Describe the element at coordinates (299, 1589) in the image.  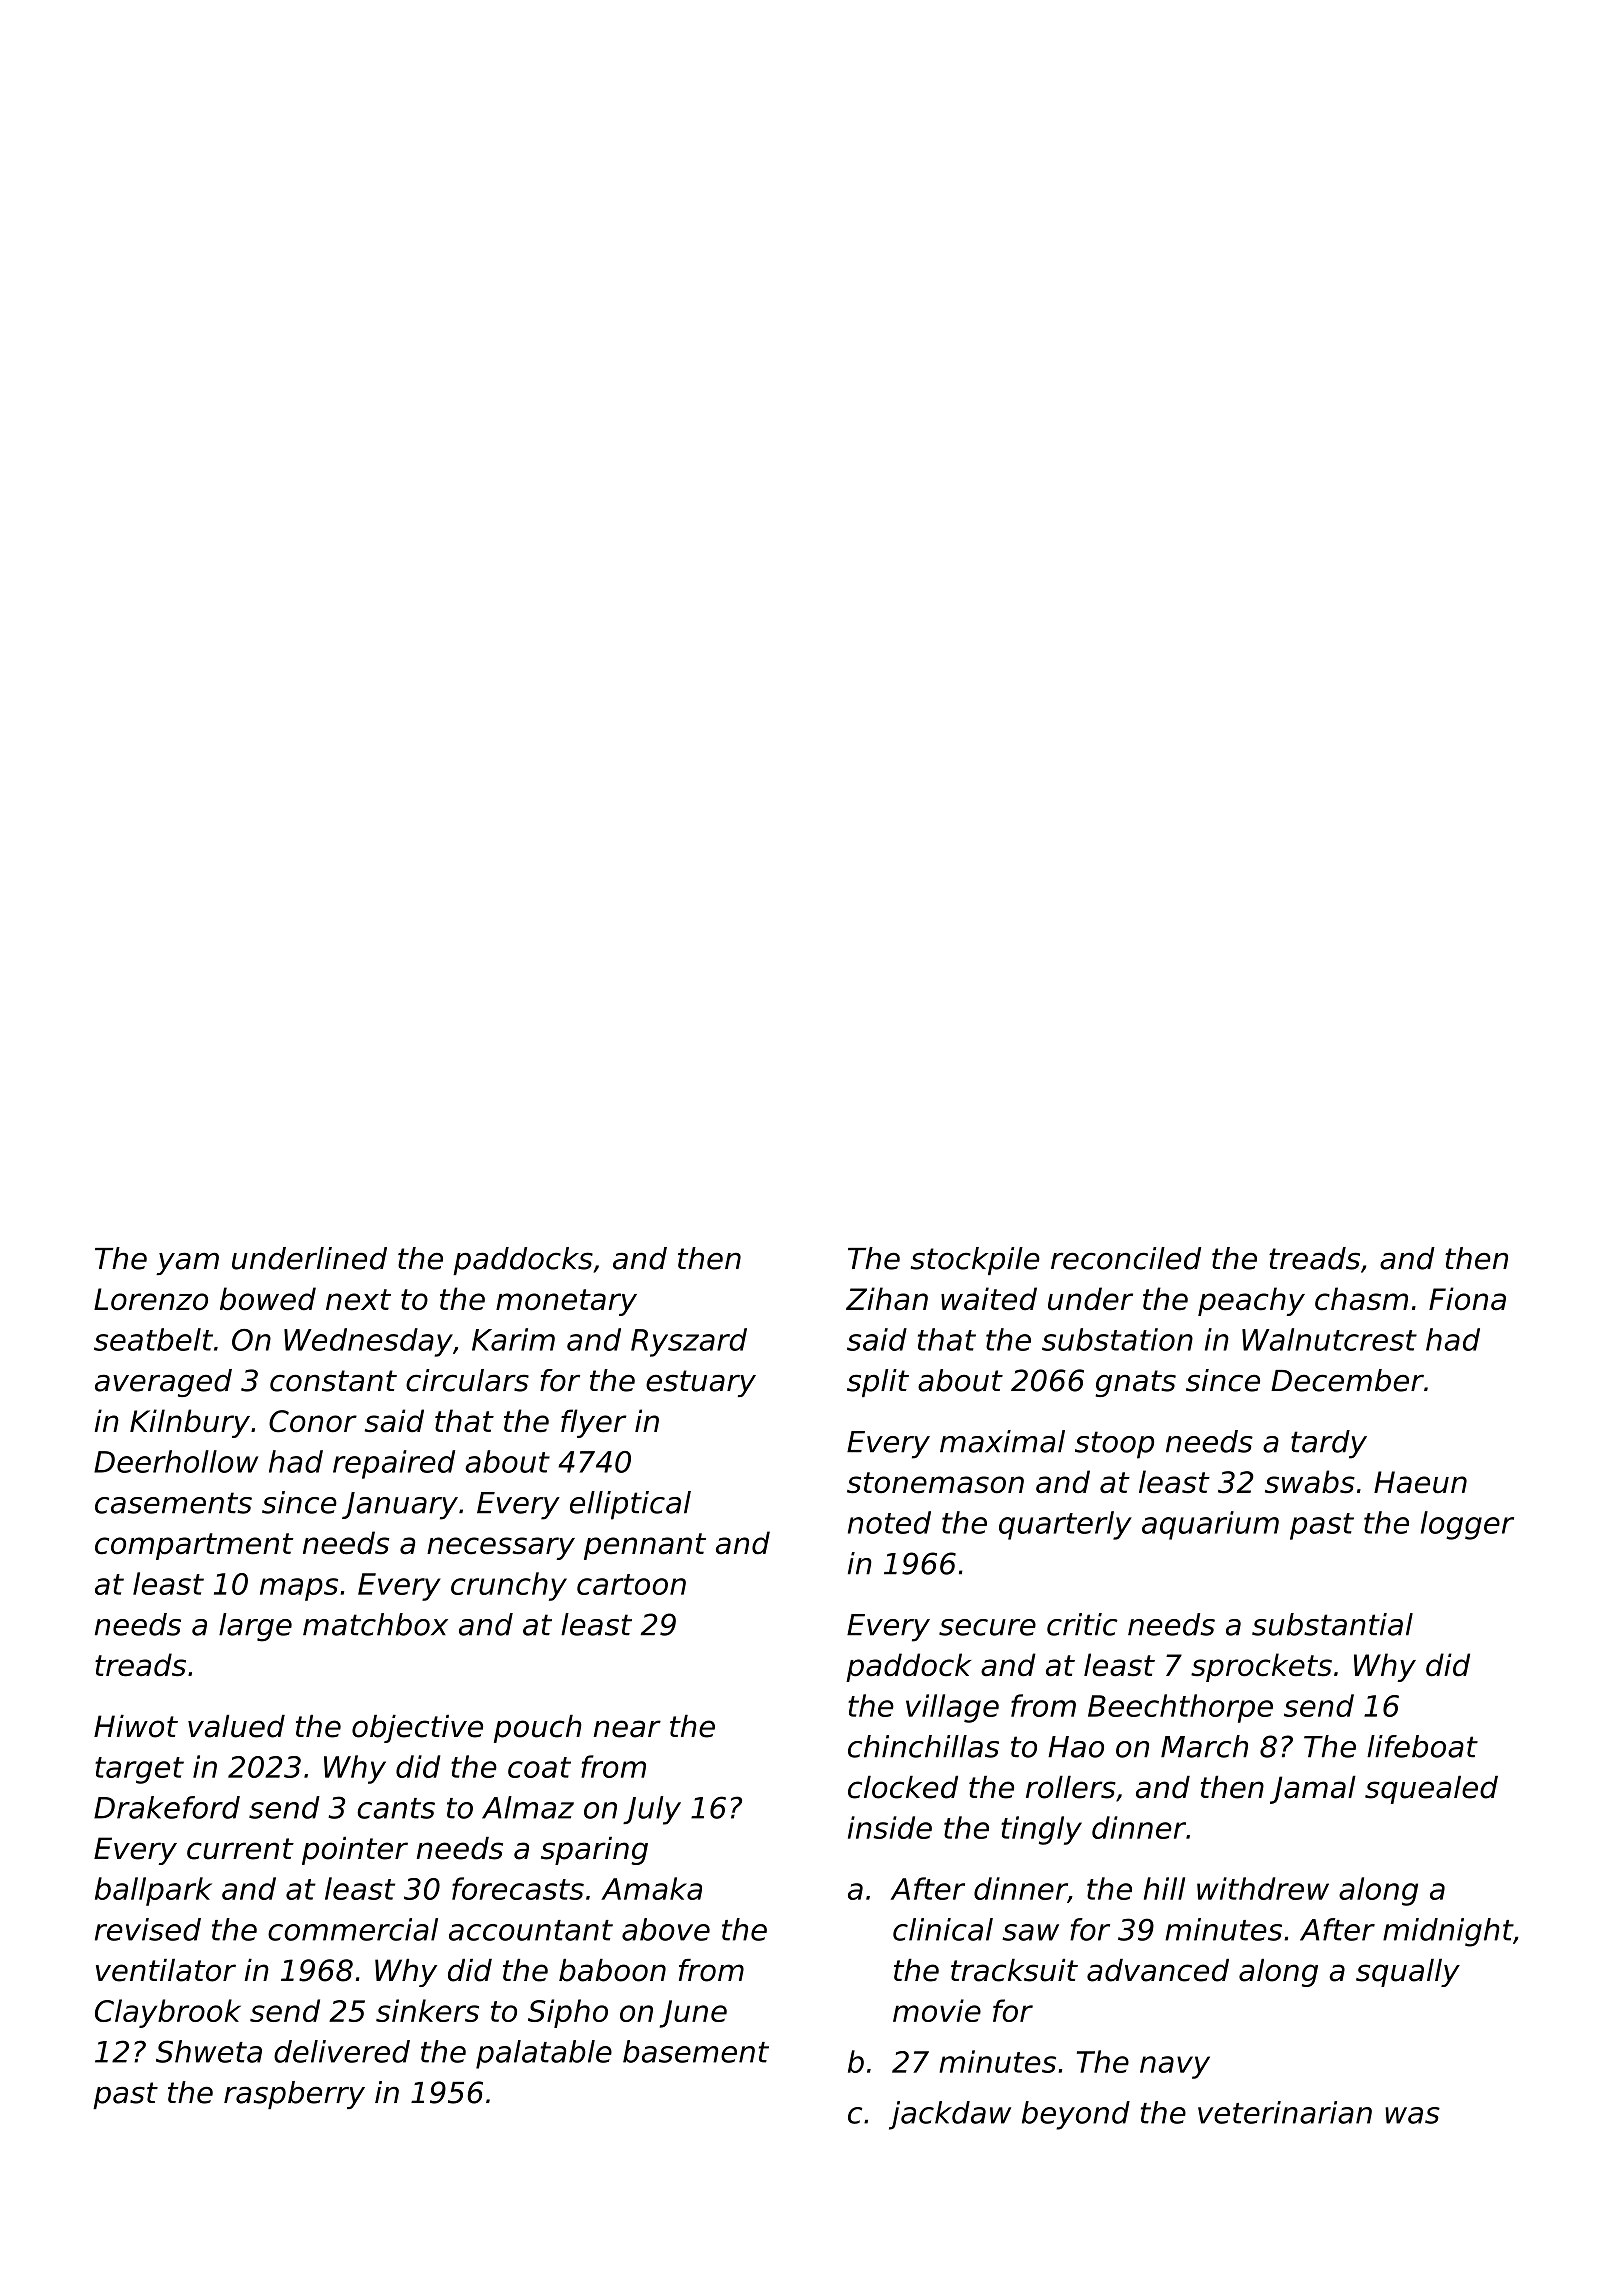
I see `maps` at that location.
